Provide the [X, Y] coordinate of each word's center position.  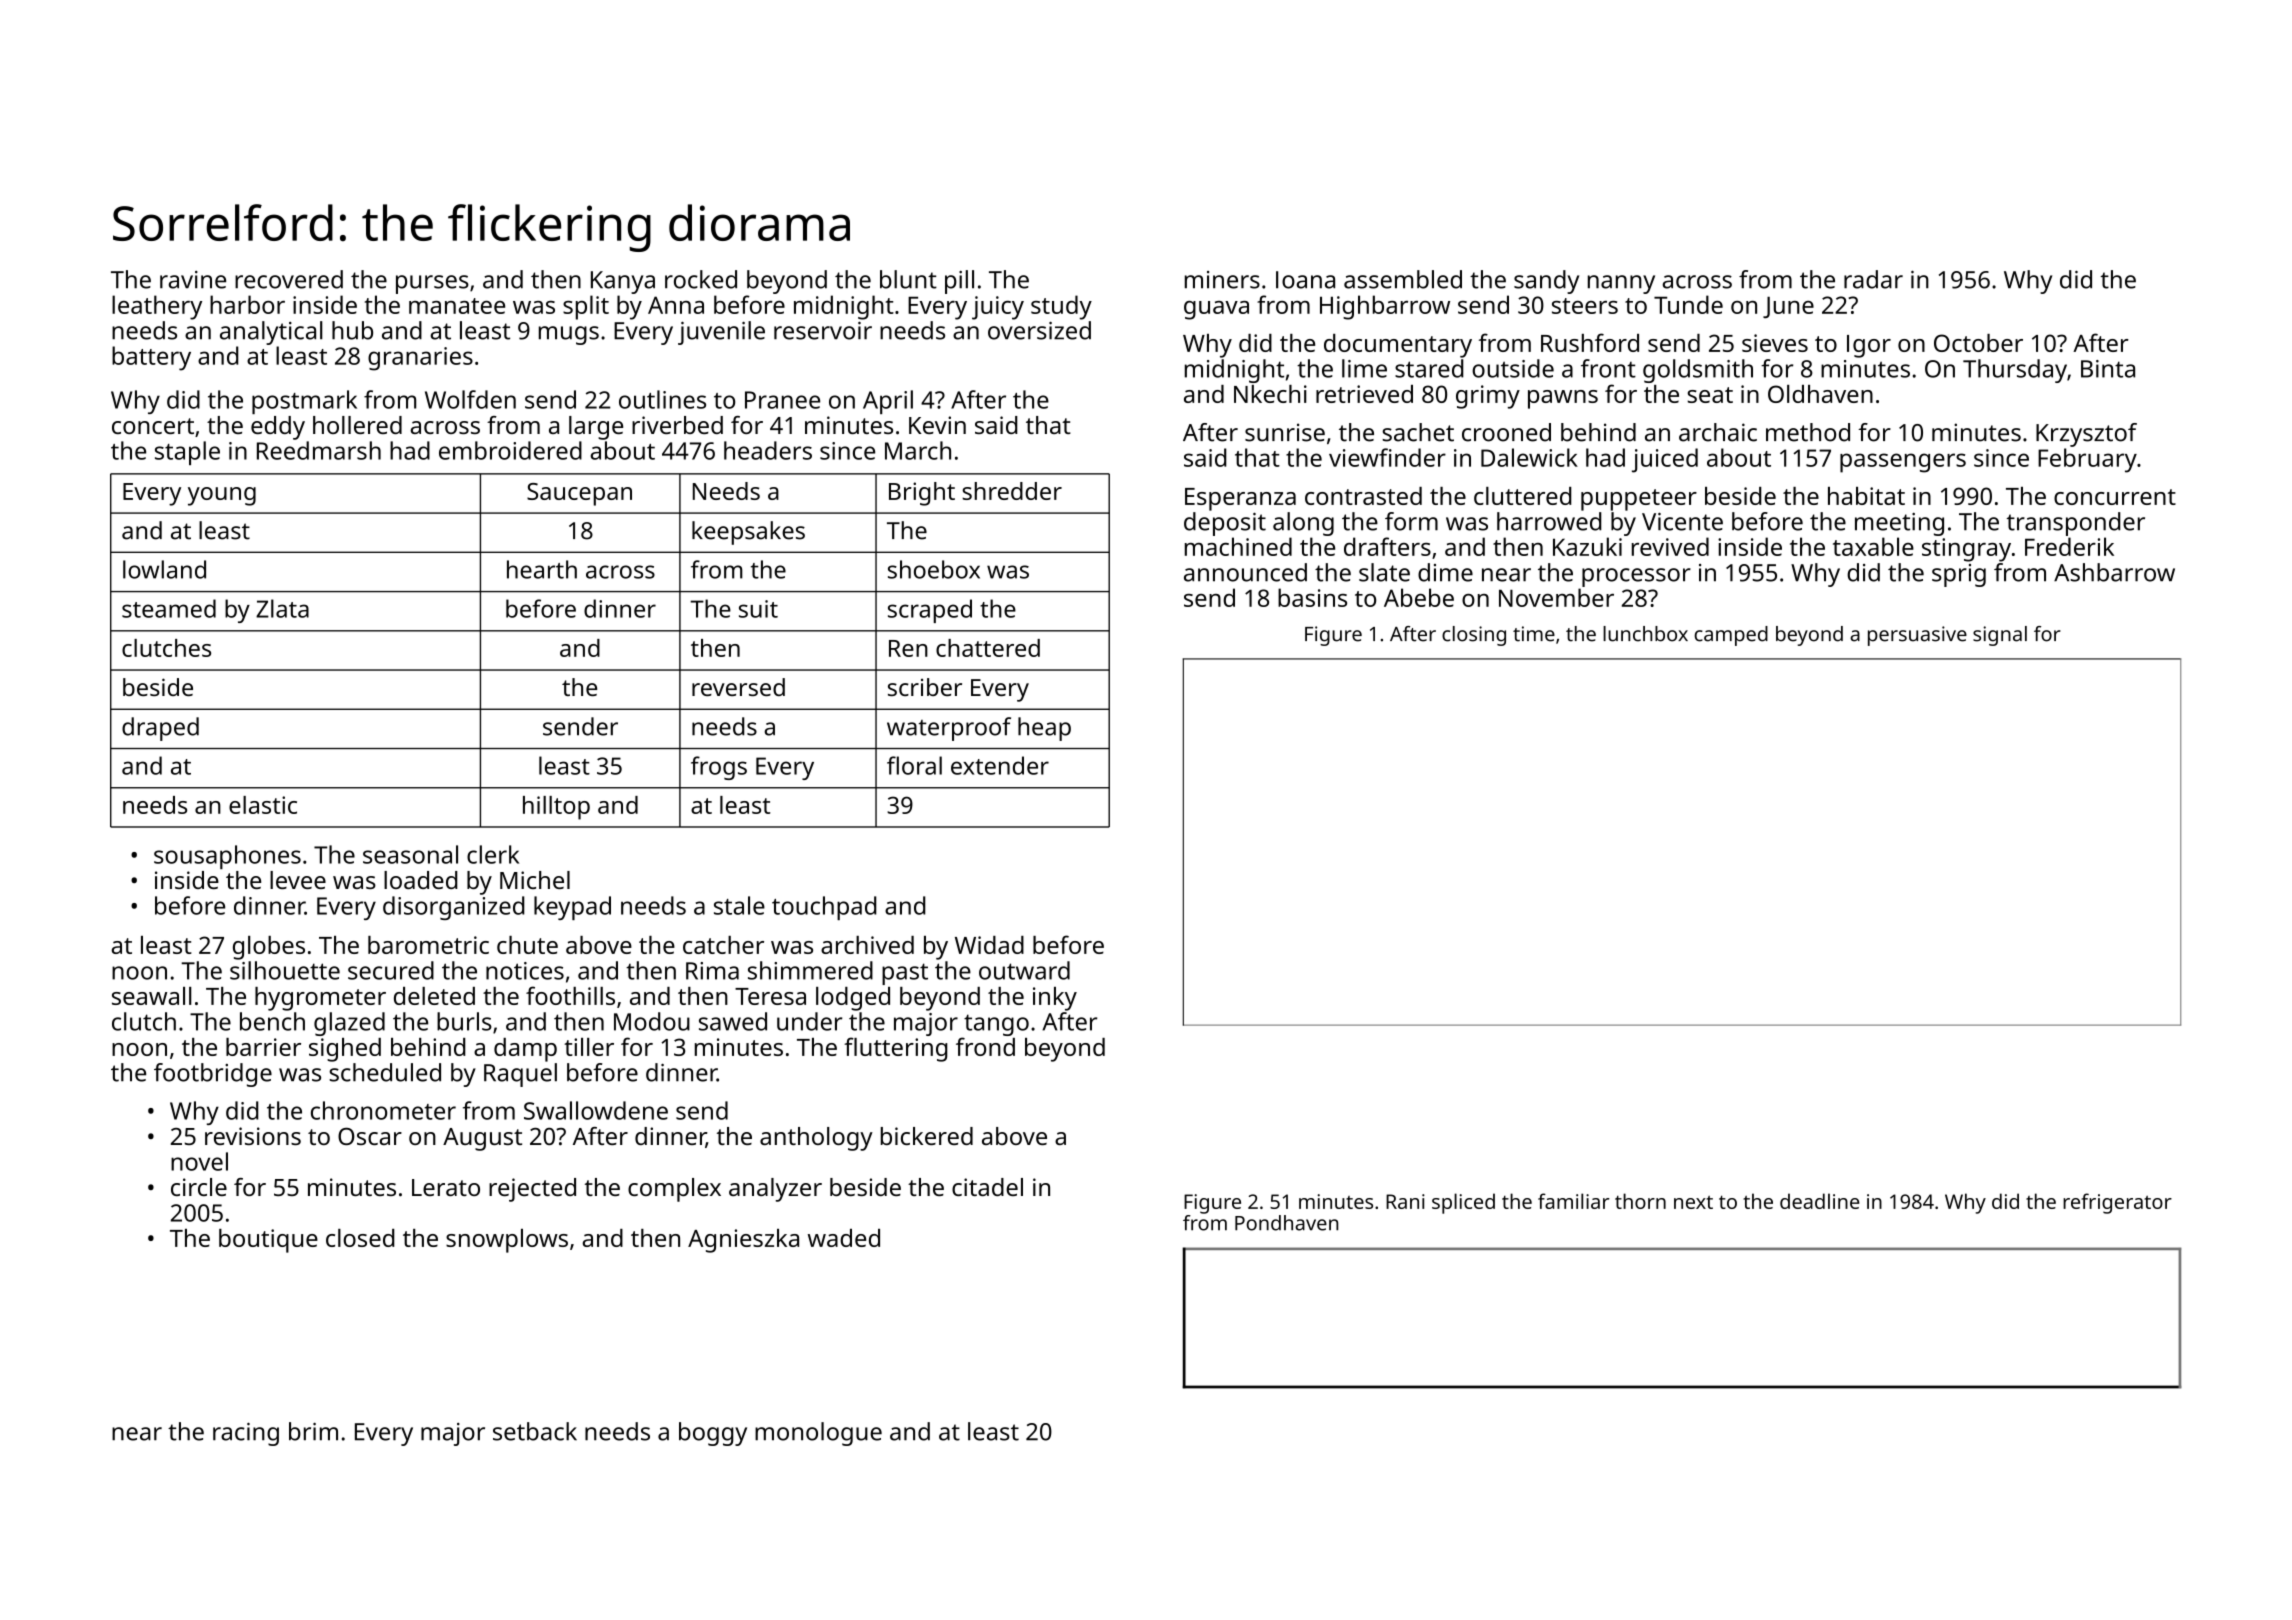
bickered [927, 1136]
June [1788, 307]
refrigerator [2117, 1203]
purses [432, 284]
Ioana [1305, 280]
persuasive [1917, 636]
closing [1474, 636]
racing [246, 1434]
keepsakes [748, 533]
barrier [263, 1047]
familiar [1574, 1201]
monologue [818, 1434]
